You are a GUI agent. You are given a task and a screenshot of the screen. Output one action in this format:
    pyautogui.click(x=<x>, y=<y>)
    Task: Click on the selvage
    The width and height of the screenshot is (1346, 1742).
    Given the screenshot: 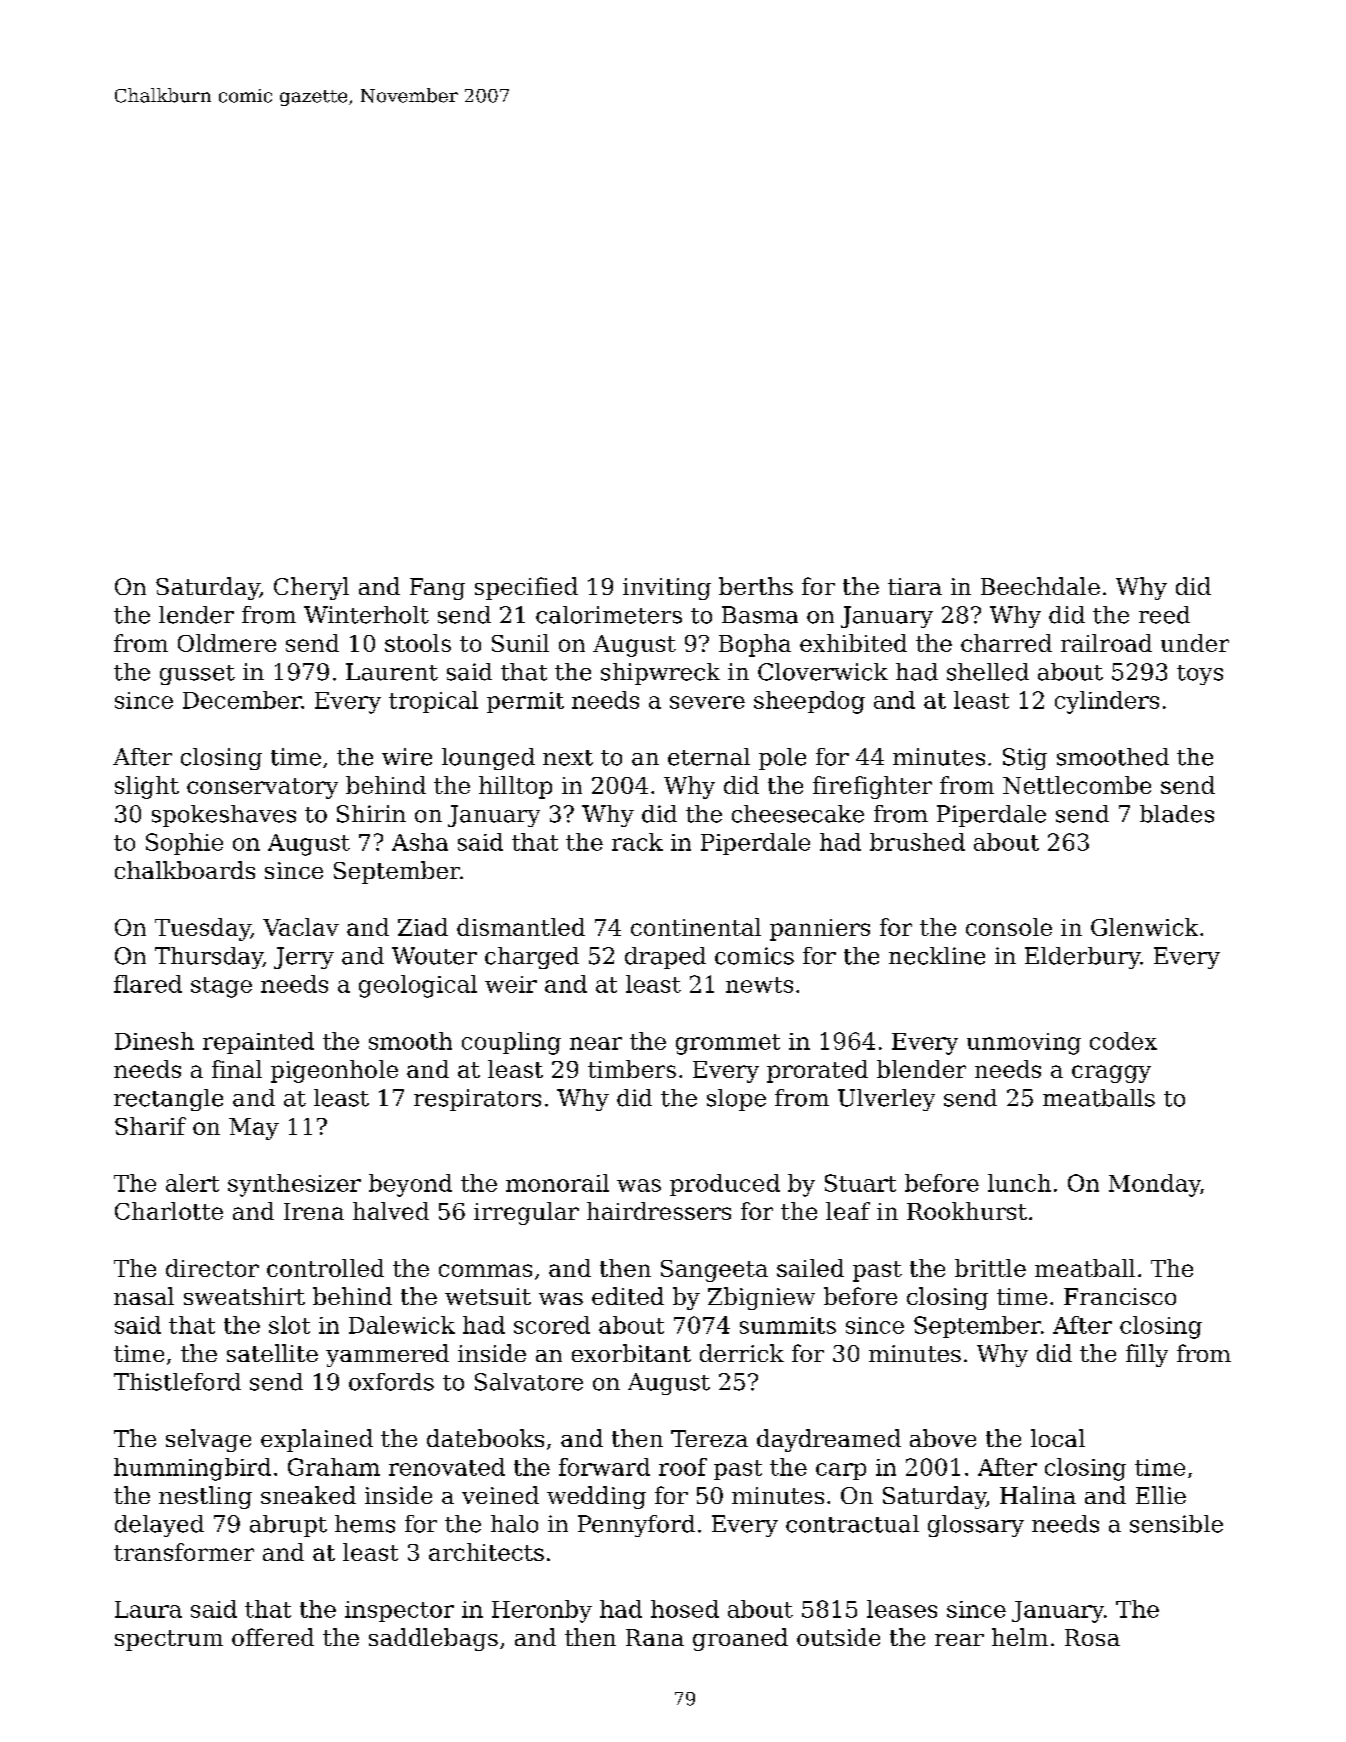 What is the action you would take?
    pyautogui.click(x=208, y=1440)
